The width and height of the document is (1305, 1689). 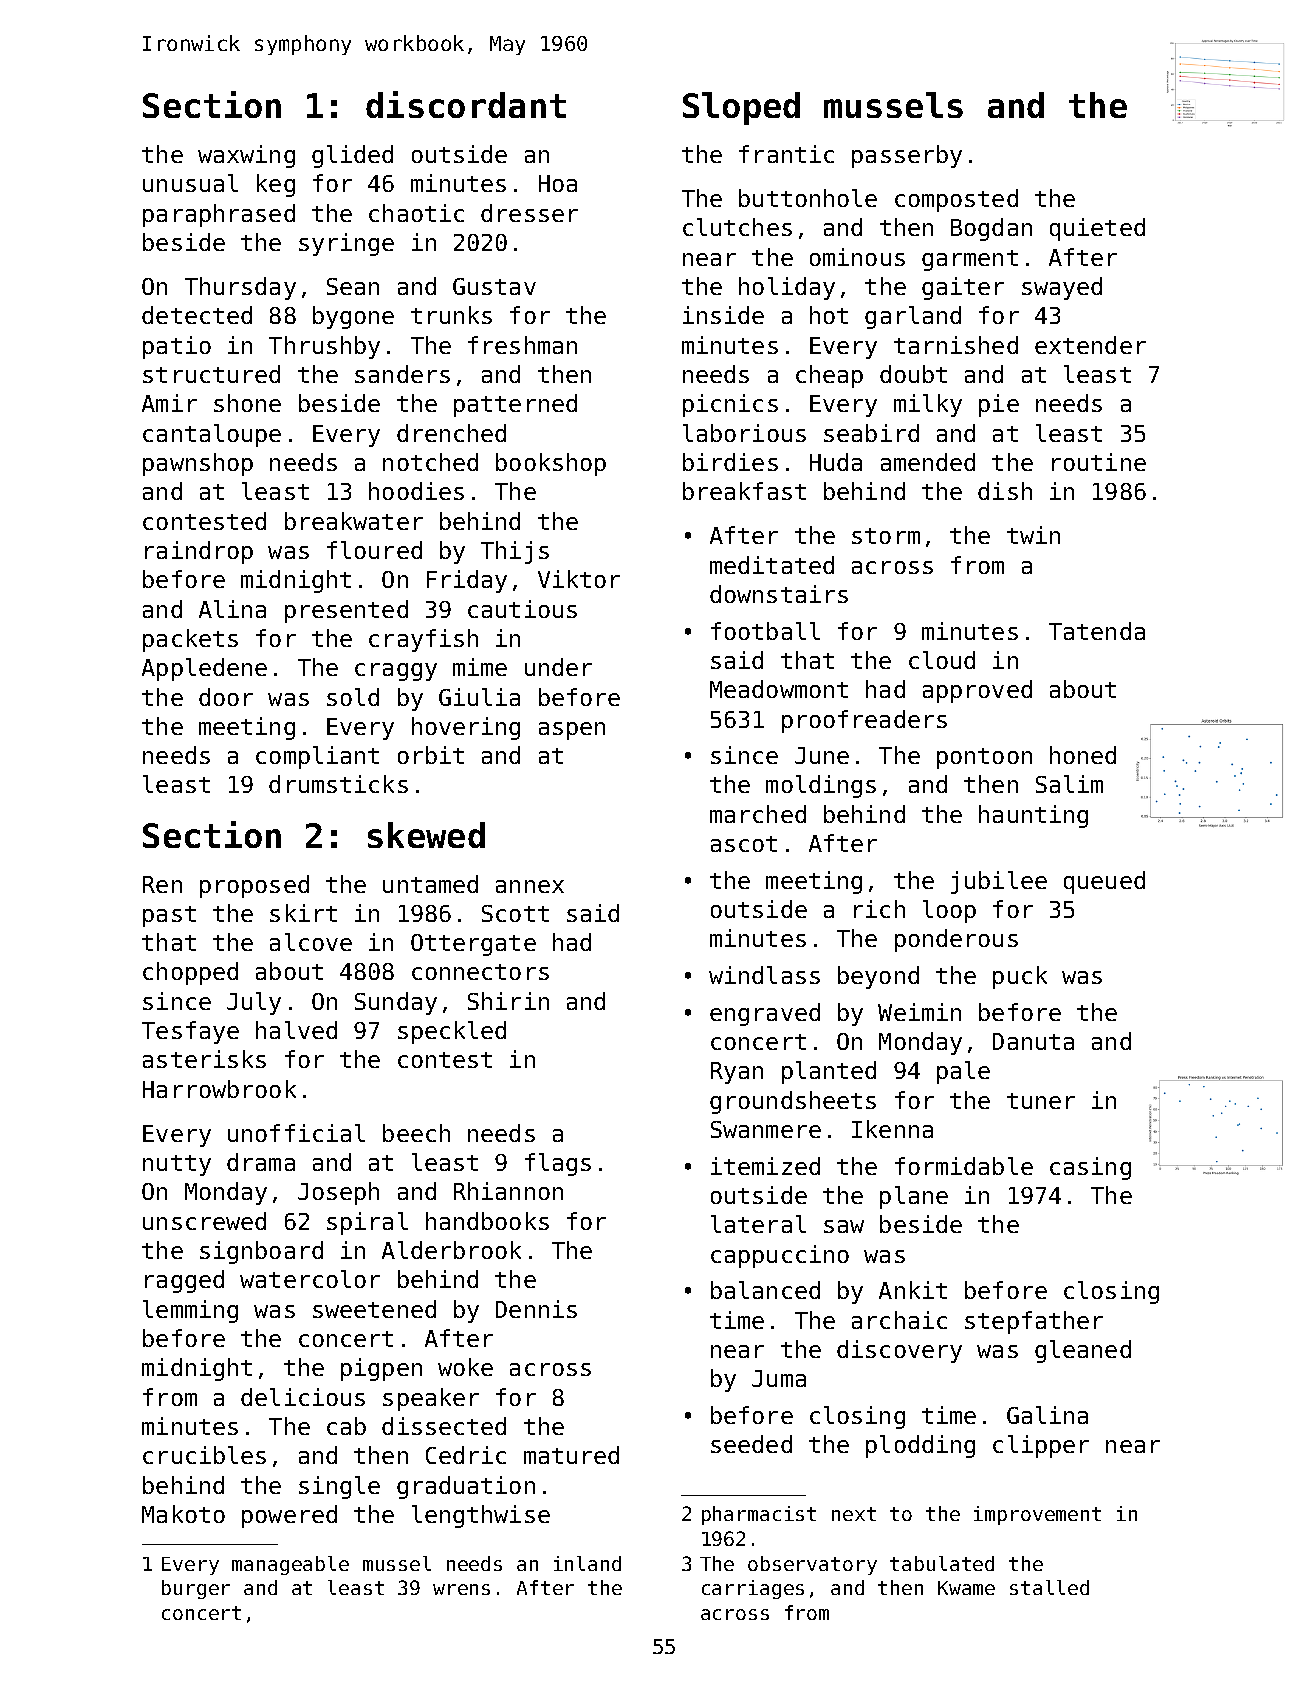 What do you see at coordinates (296, 1133) in the document?
I see `unofficial` at bounding box center [296, 1133].
